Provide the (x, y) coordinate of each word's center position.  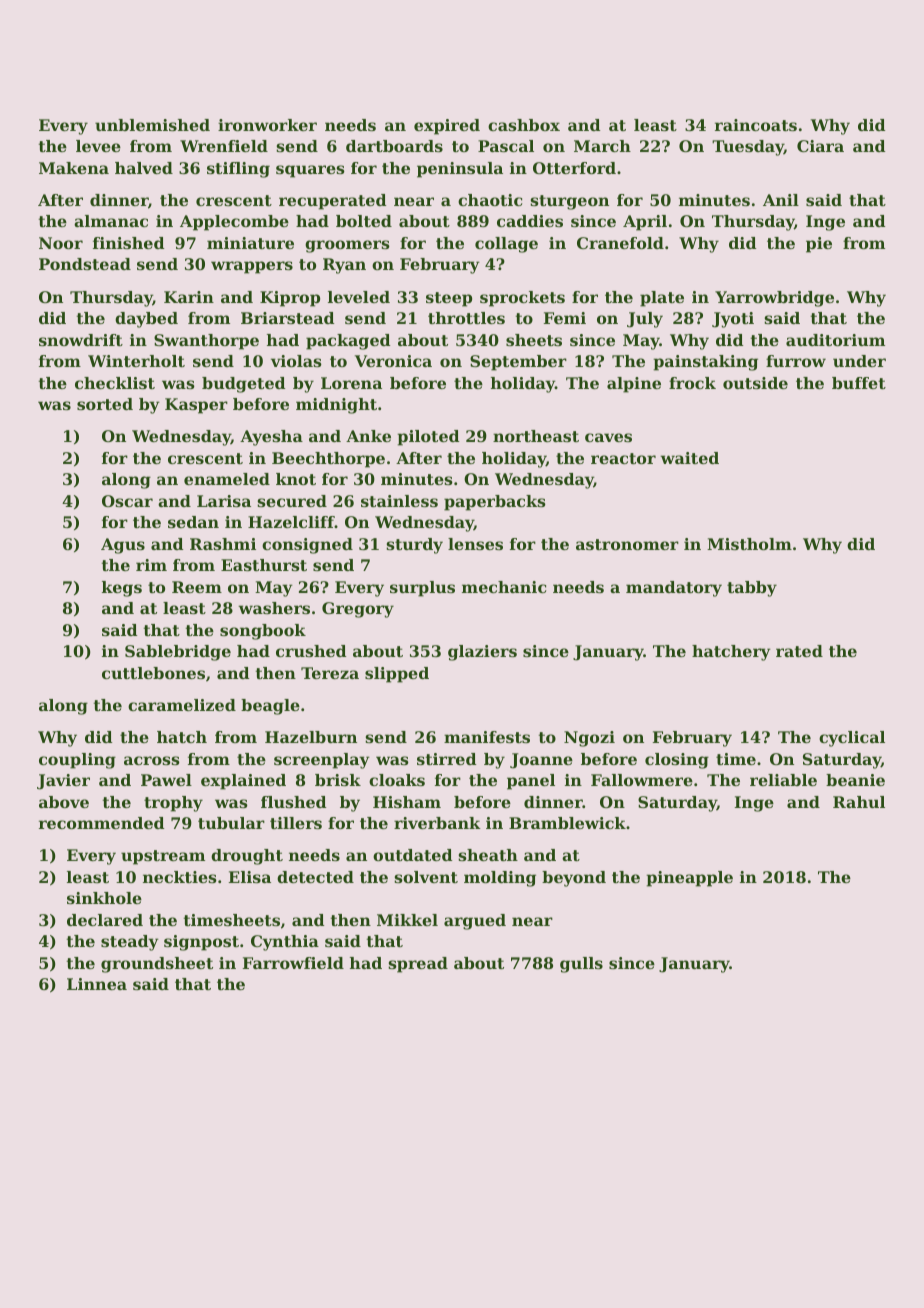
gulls (581, 965)
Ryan (344, 266)
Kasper (196, 406)
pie (819, 245)
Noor (61, 243)
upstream (163, 857)
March (602, 146)
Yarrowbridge (774, 299)
